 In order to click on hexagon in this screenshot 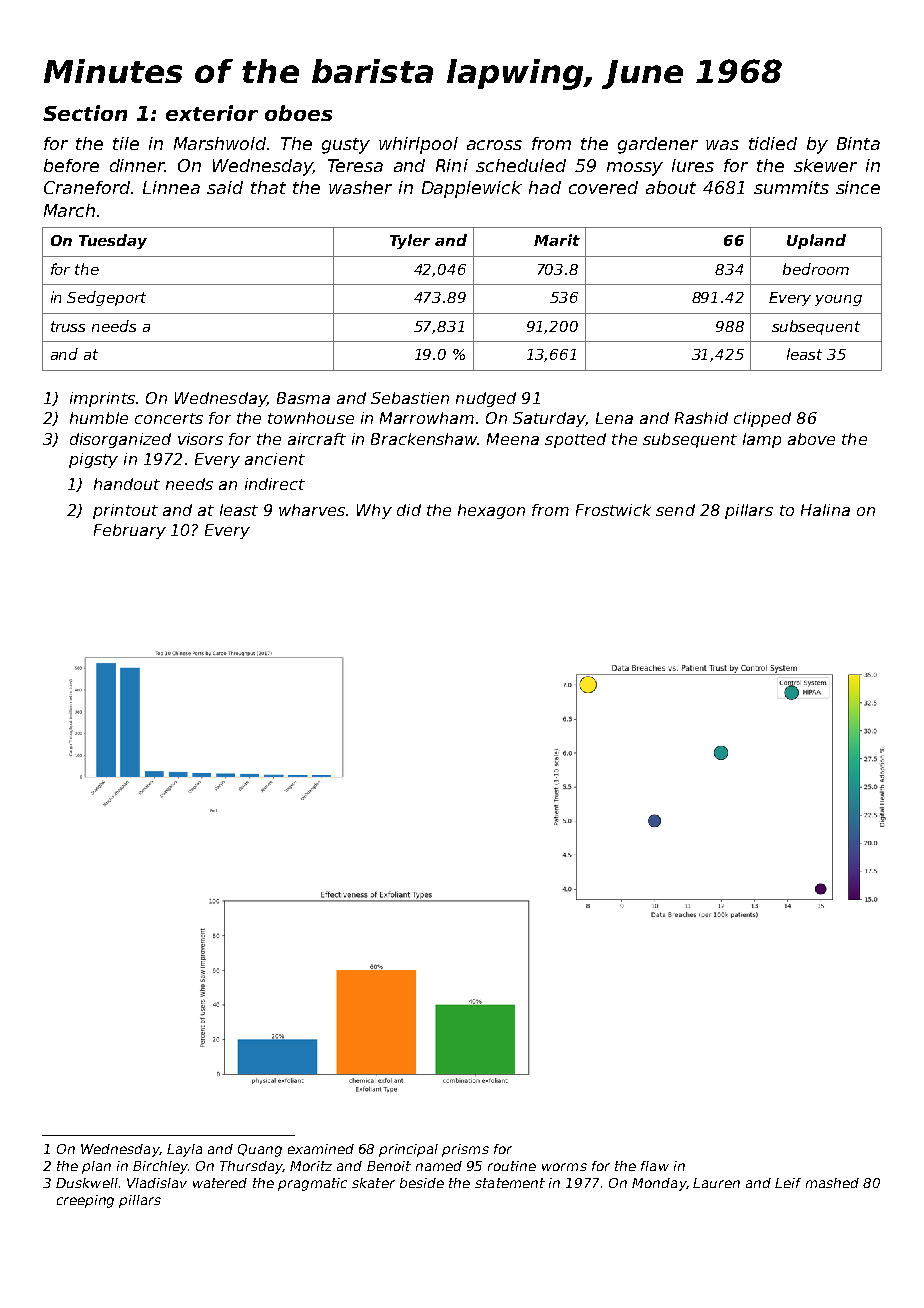, I will do `click(491, 511)`.
